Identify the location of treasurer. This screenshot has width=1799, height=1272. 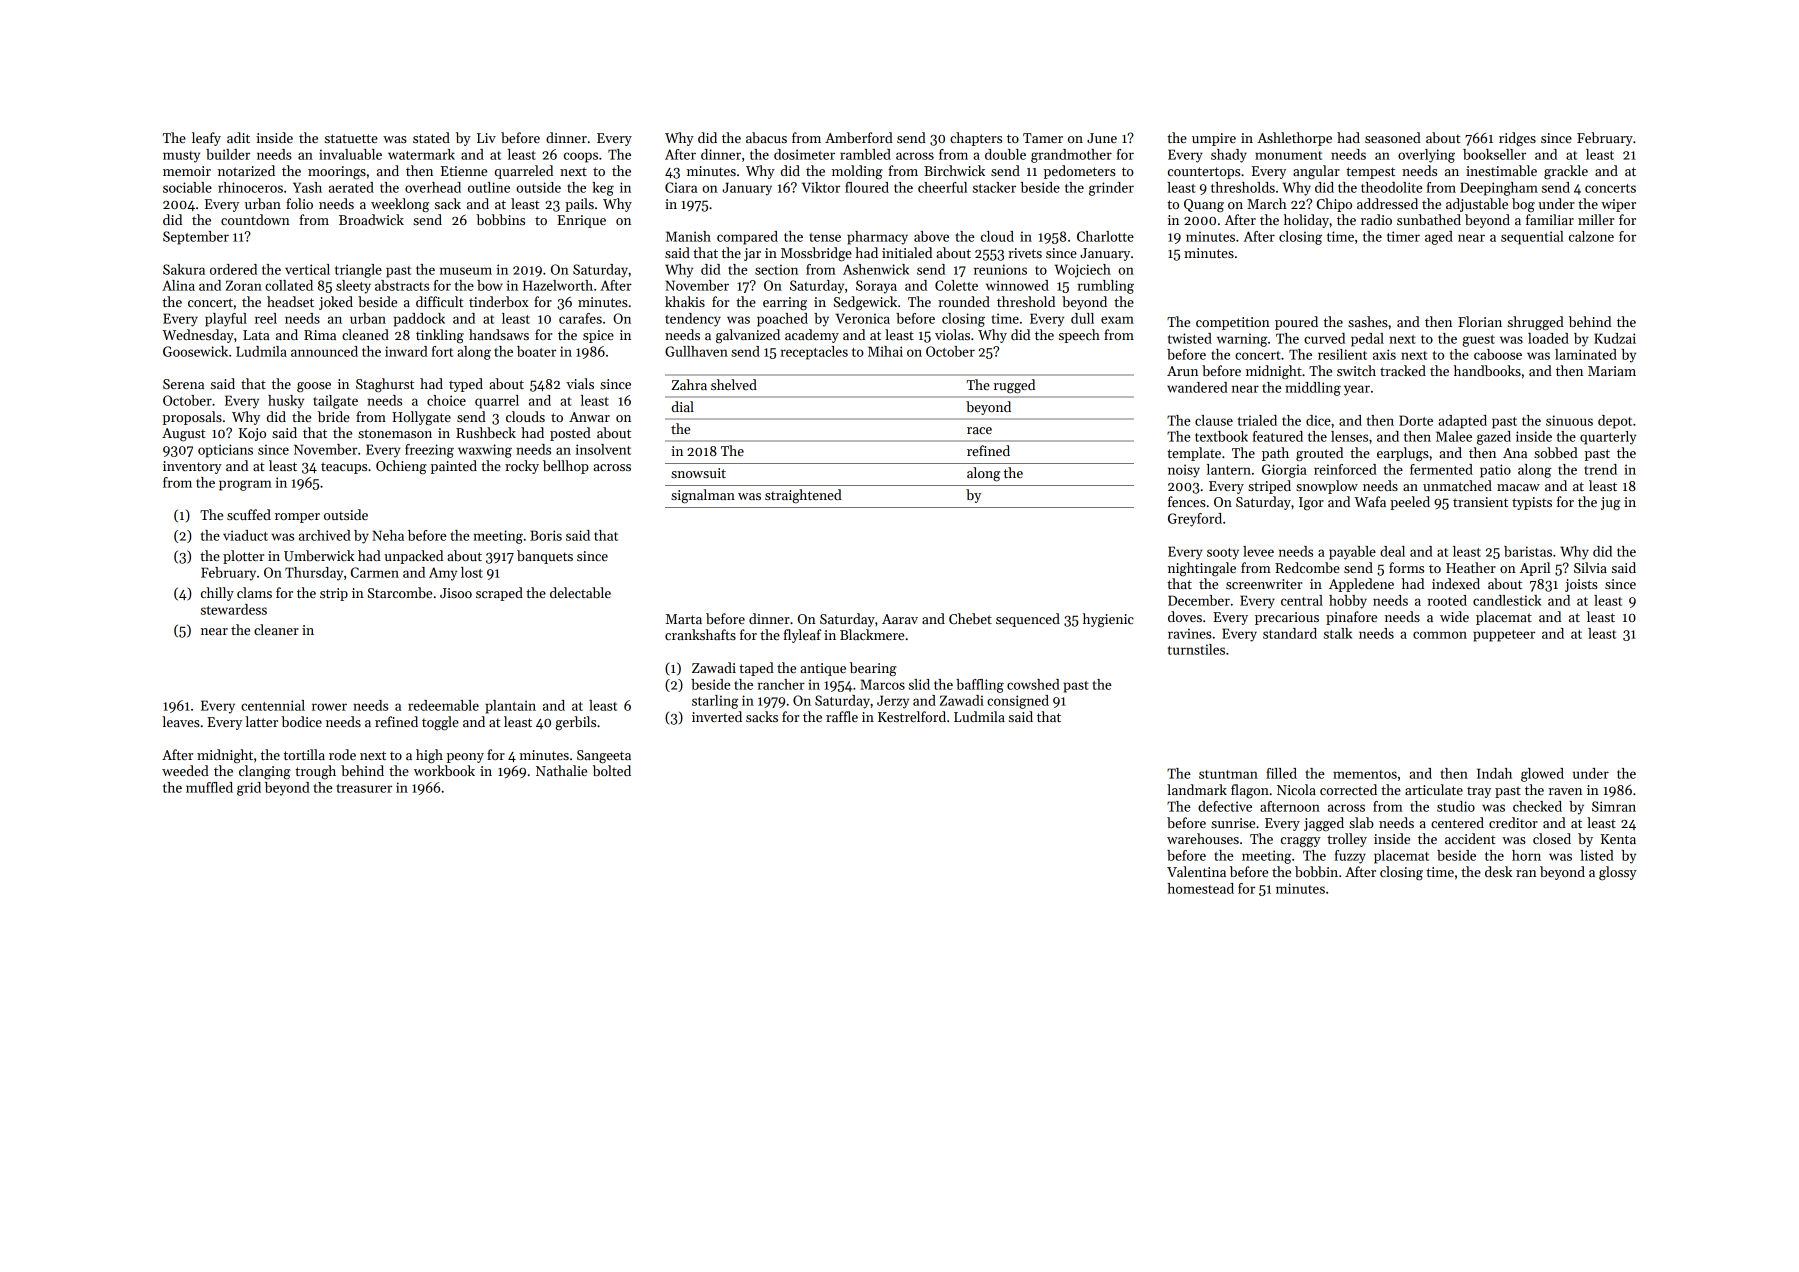
(364, 788).
